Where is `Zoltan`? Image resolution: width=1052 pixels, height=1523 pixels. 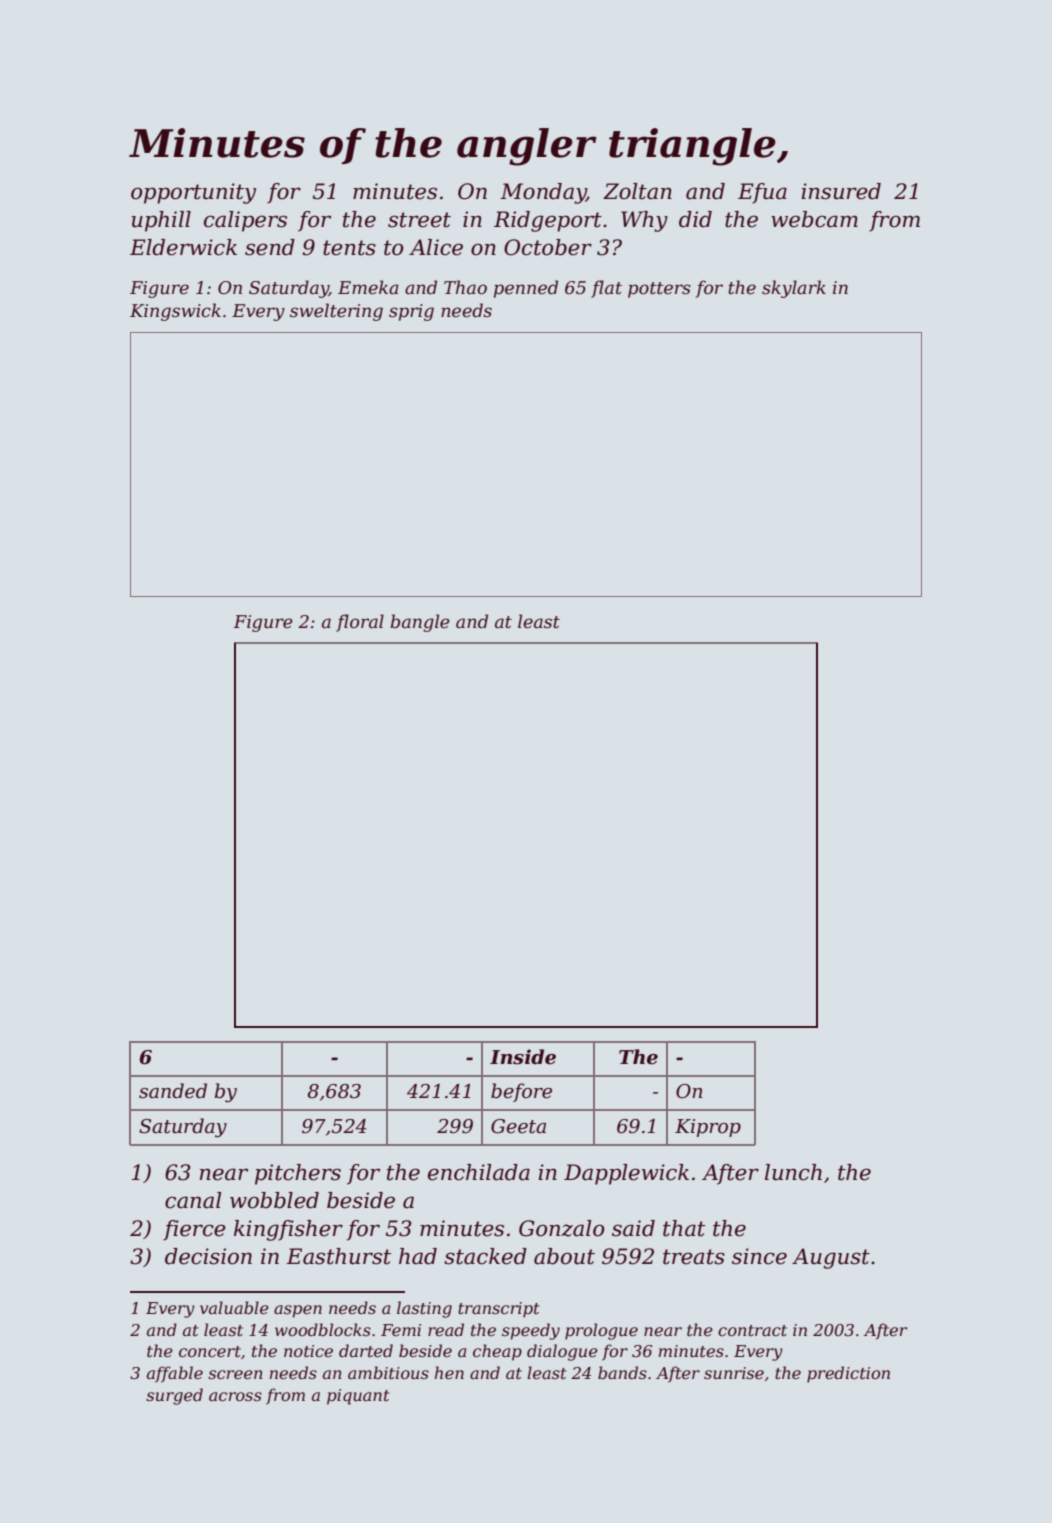
Zoltan is located at coordinates (637, 191).
